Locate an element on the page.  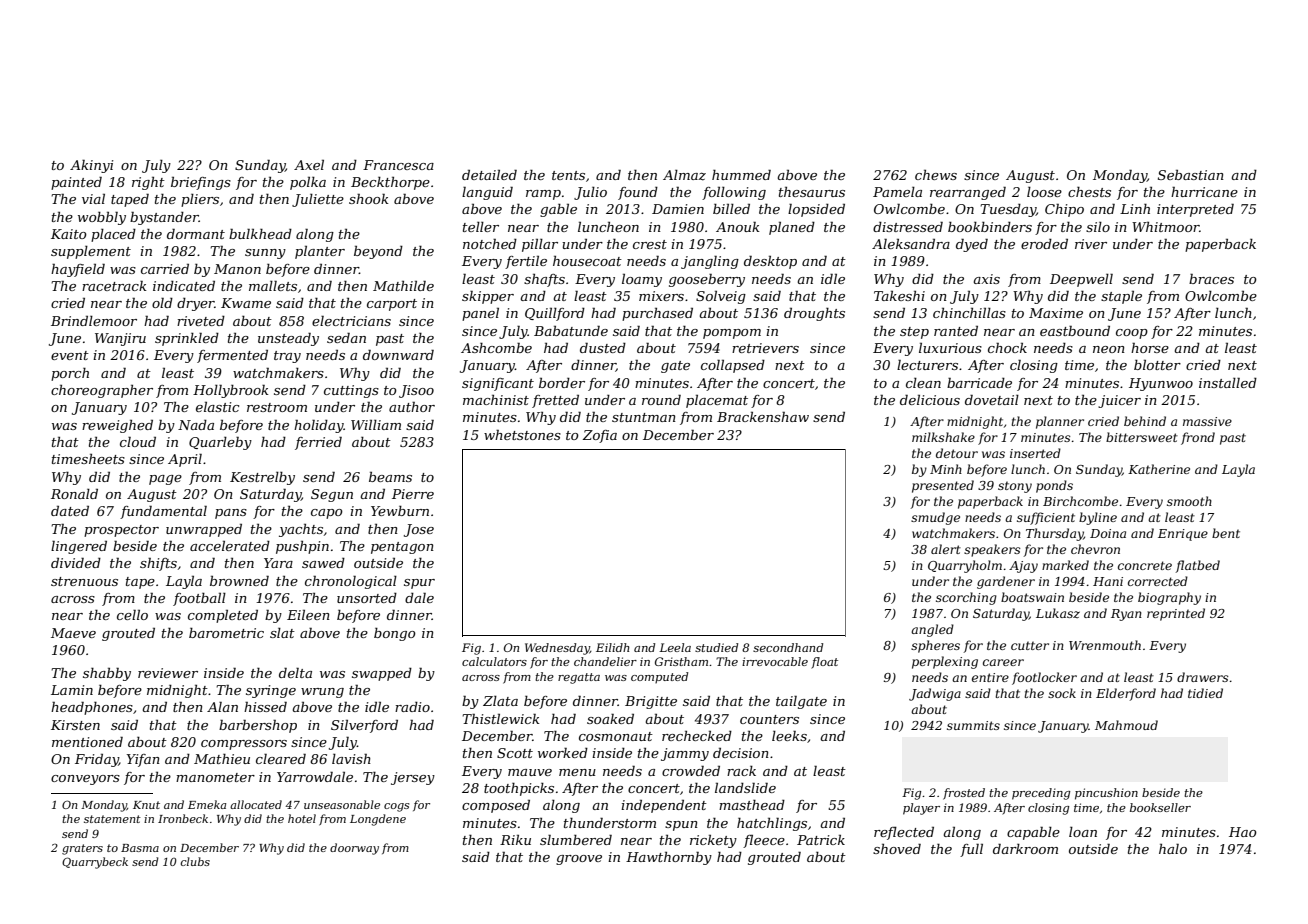
loose is located at coordinates (1044, 192).
